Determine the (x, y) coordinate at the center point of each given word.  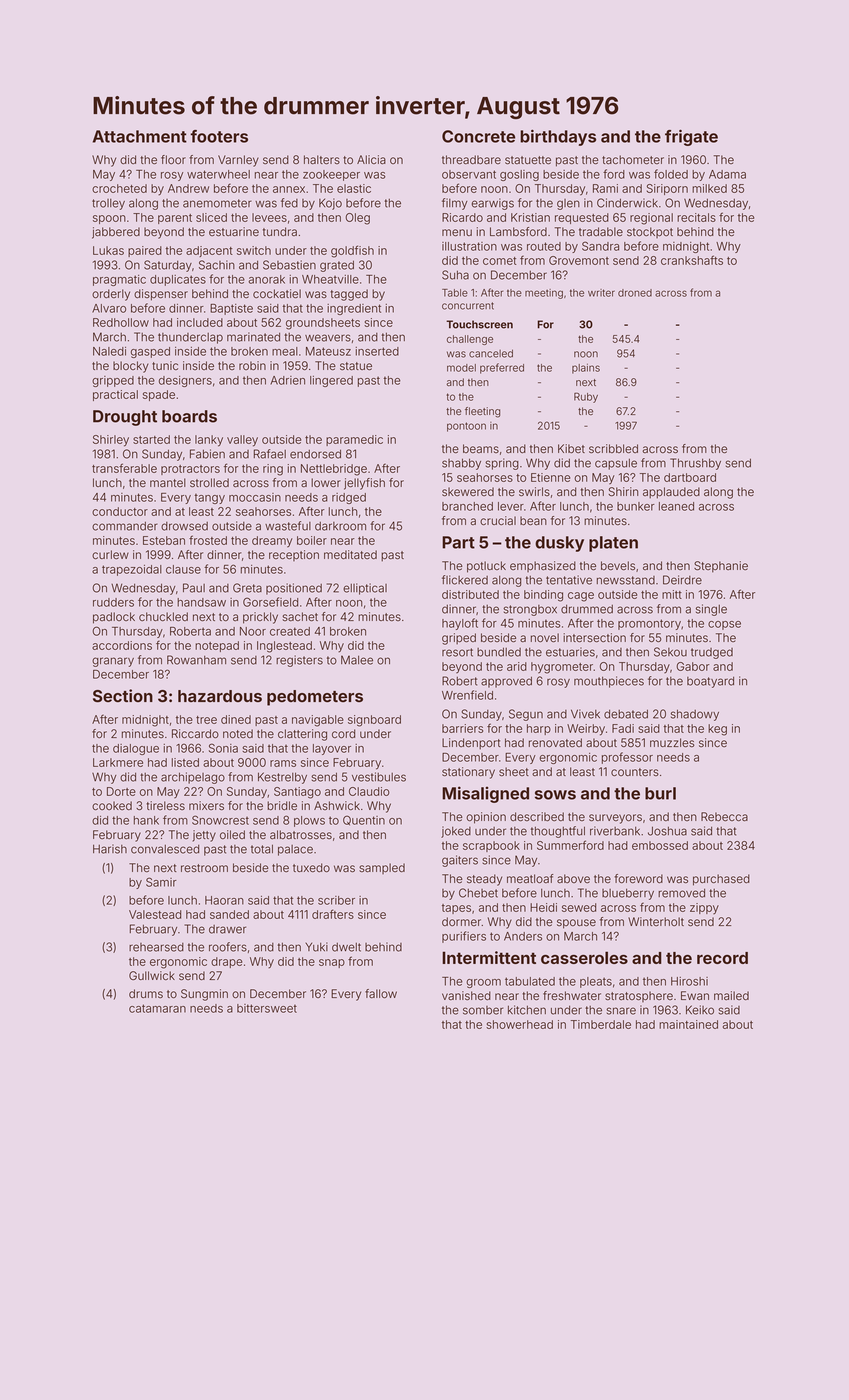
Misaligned (485, 794)
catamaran (157, 1008)
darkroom (340, 526)
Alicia (371, 160)
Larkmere (118, 762)
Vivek (585, 714)
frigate (691, 138)
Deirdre (682, 580)
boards (189, 416)
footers (219, 136)
